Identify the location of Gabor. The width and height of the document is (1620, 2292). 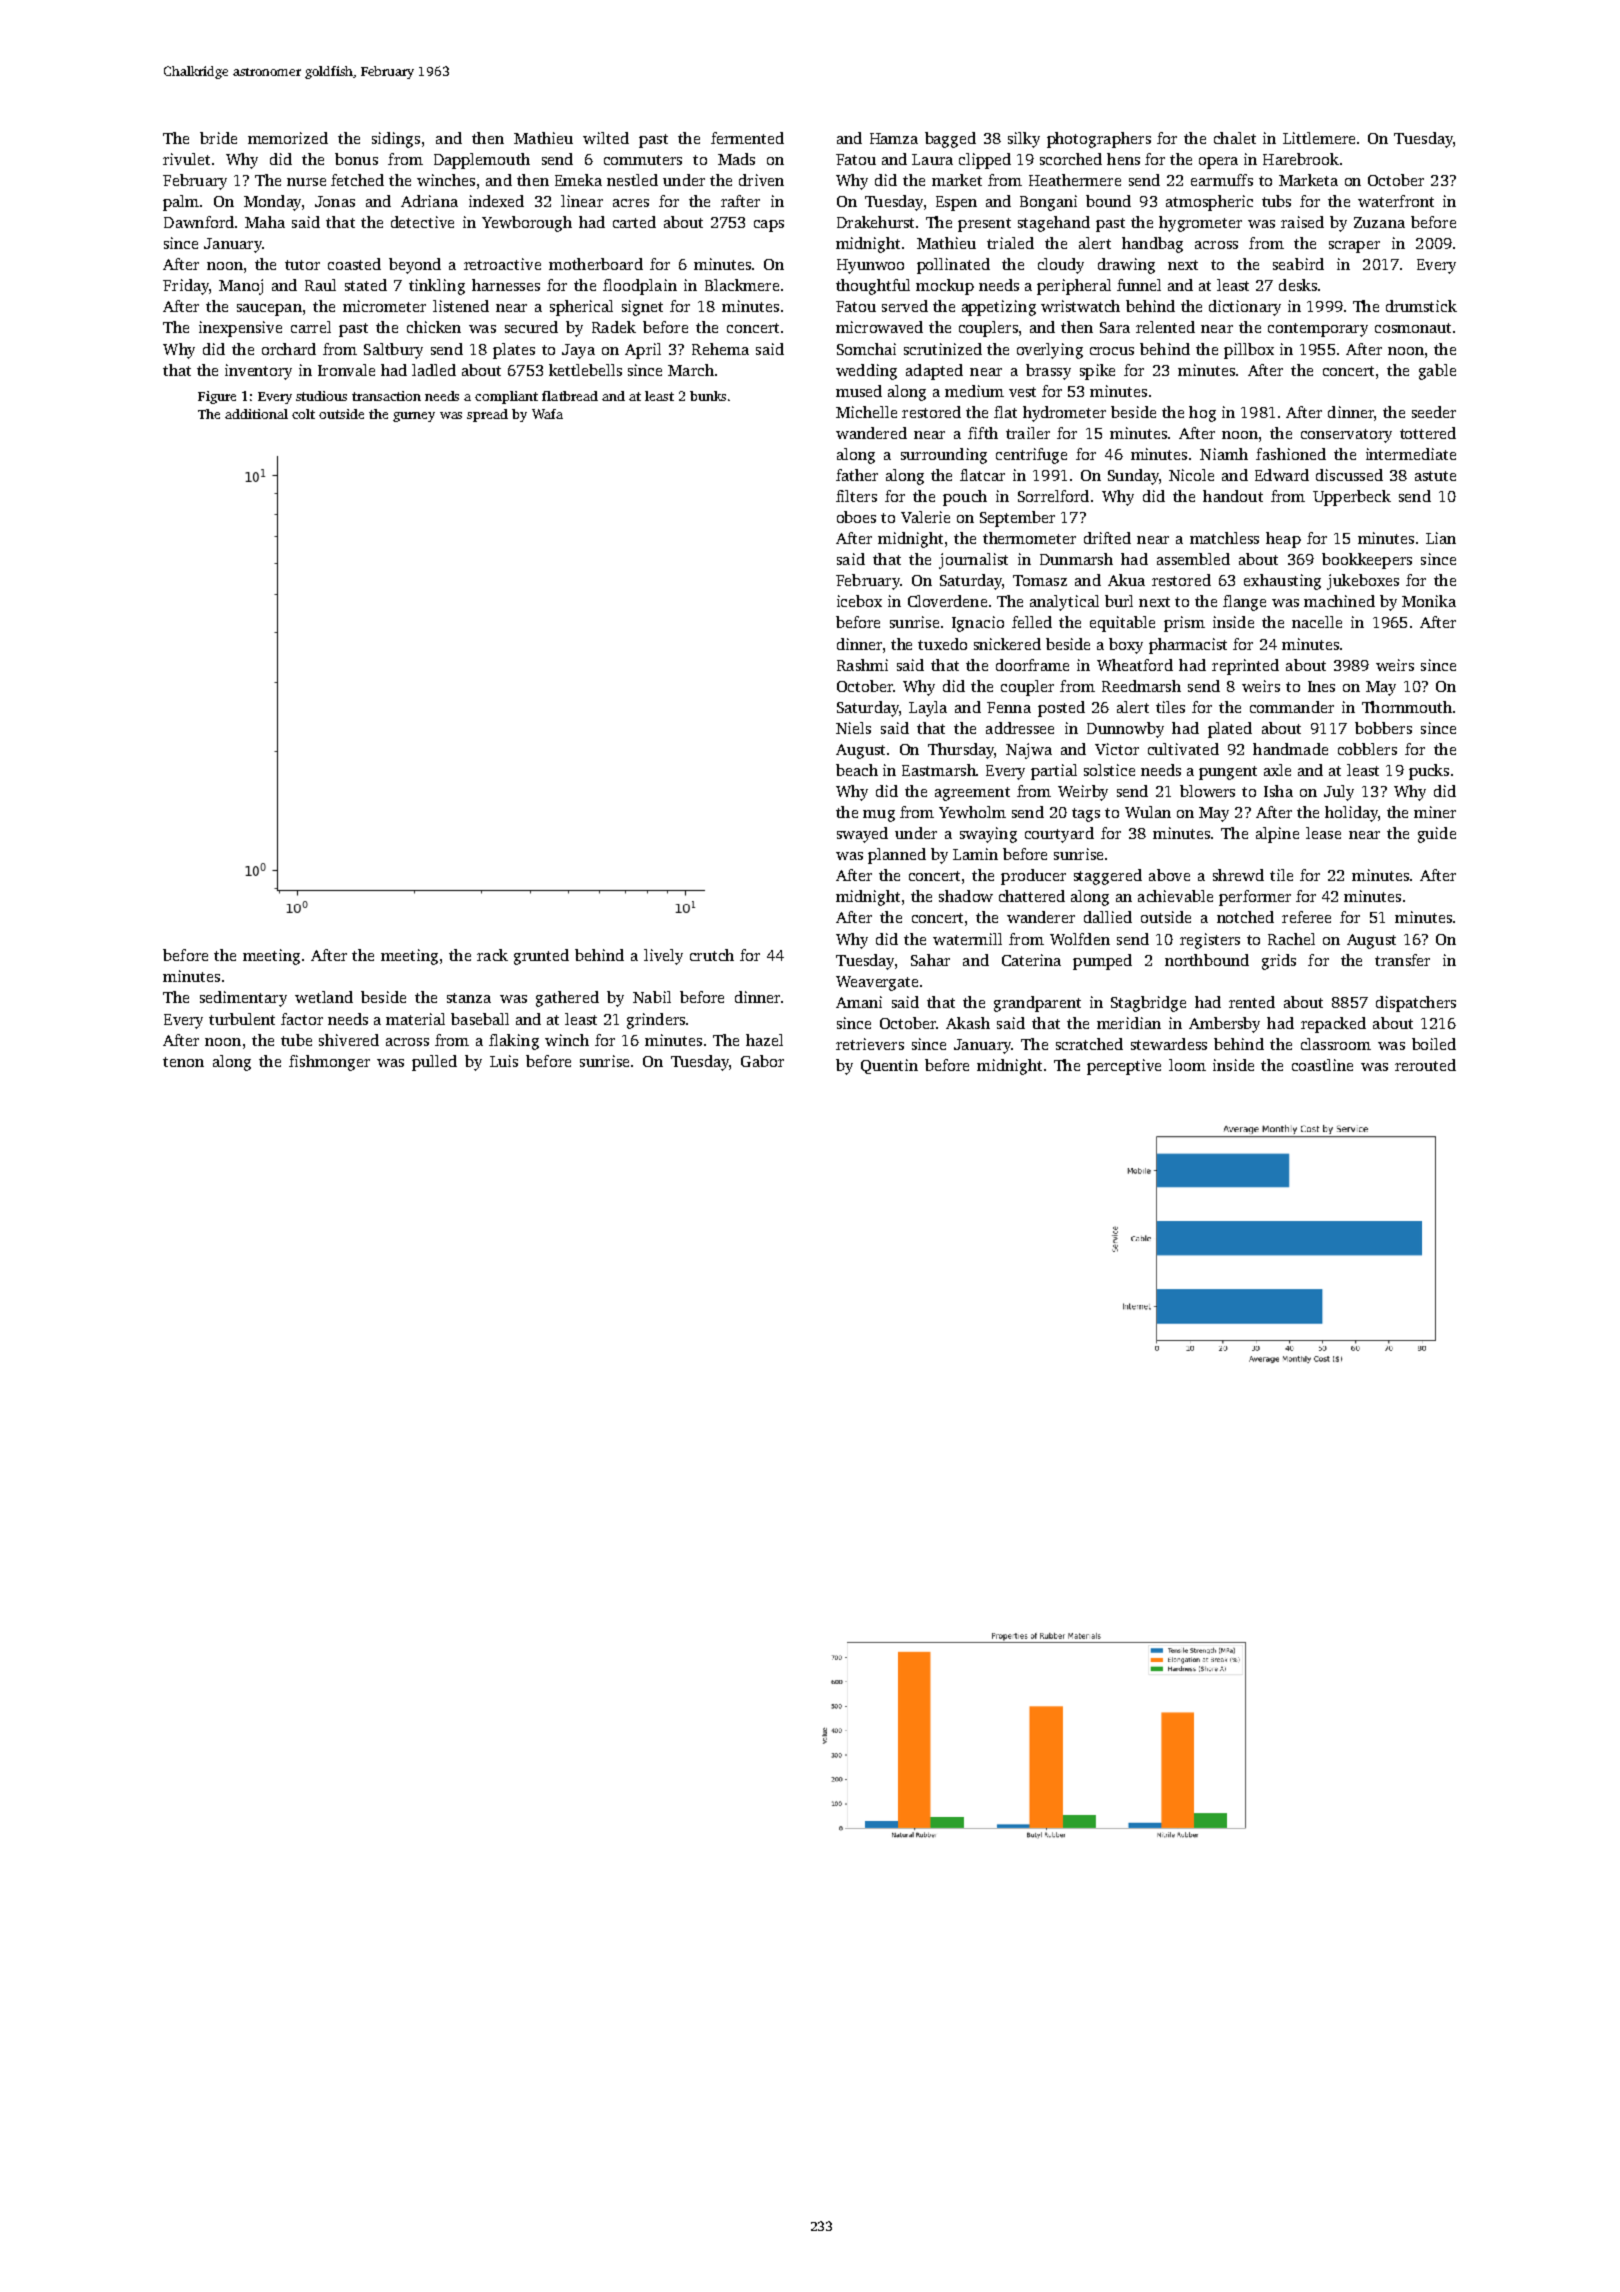
(762, 1061).
